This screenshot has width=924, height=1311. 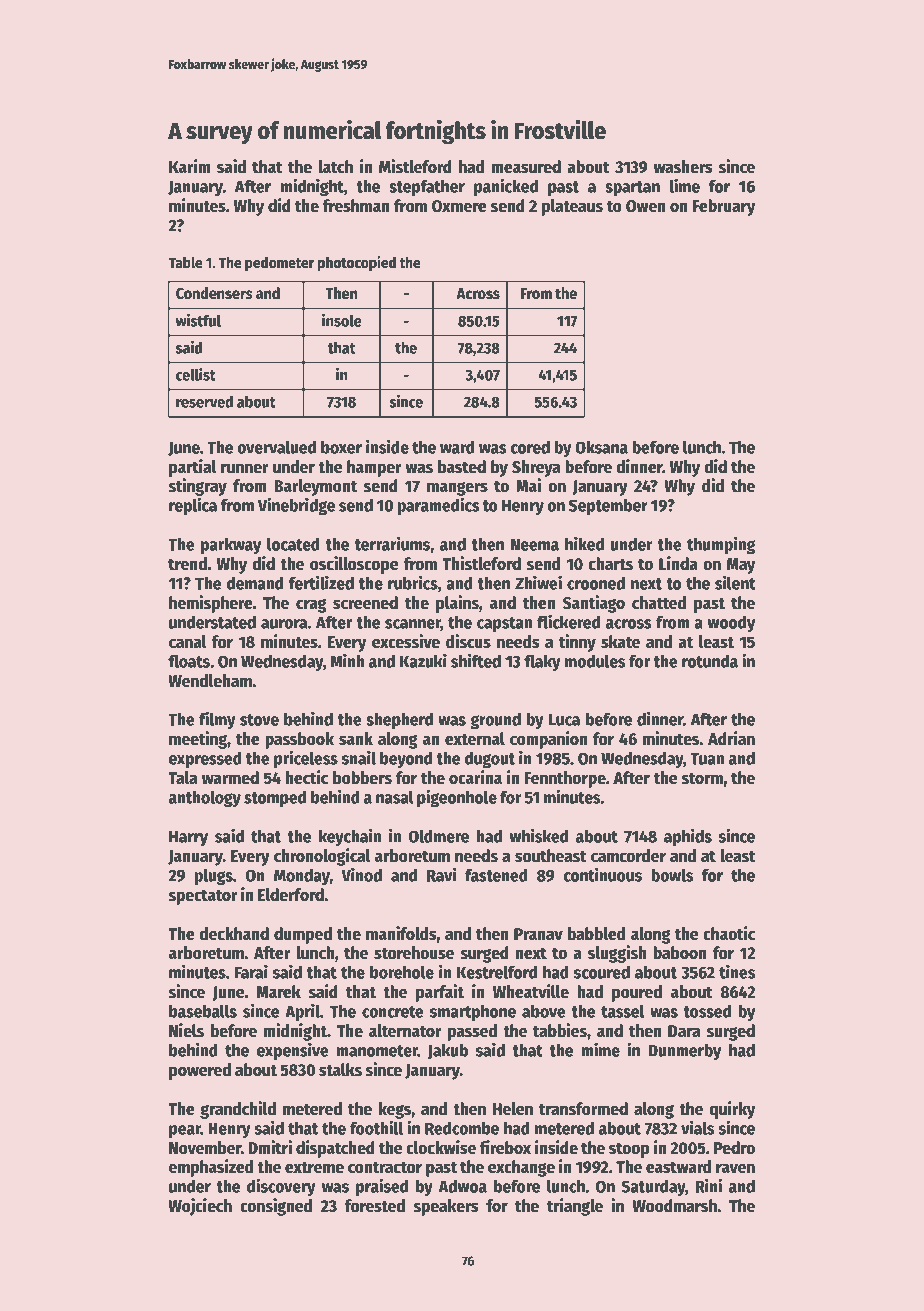 What do you see at coordinates (347, 660) in the screenshot?
I see `Minh` at bounding box center [347, 660].
